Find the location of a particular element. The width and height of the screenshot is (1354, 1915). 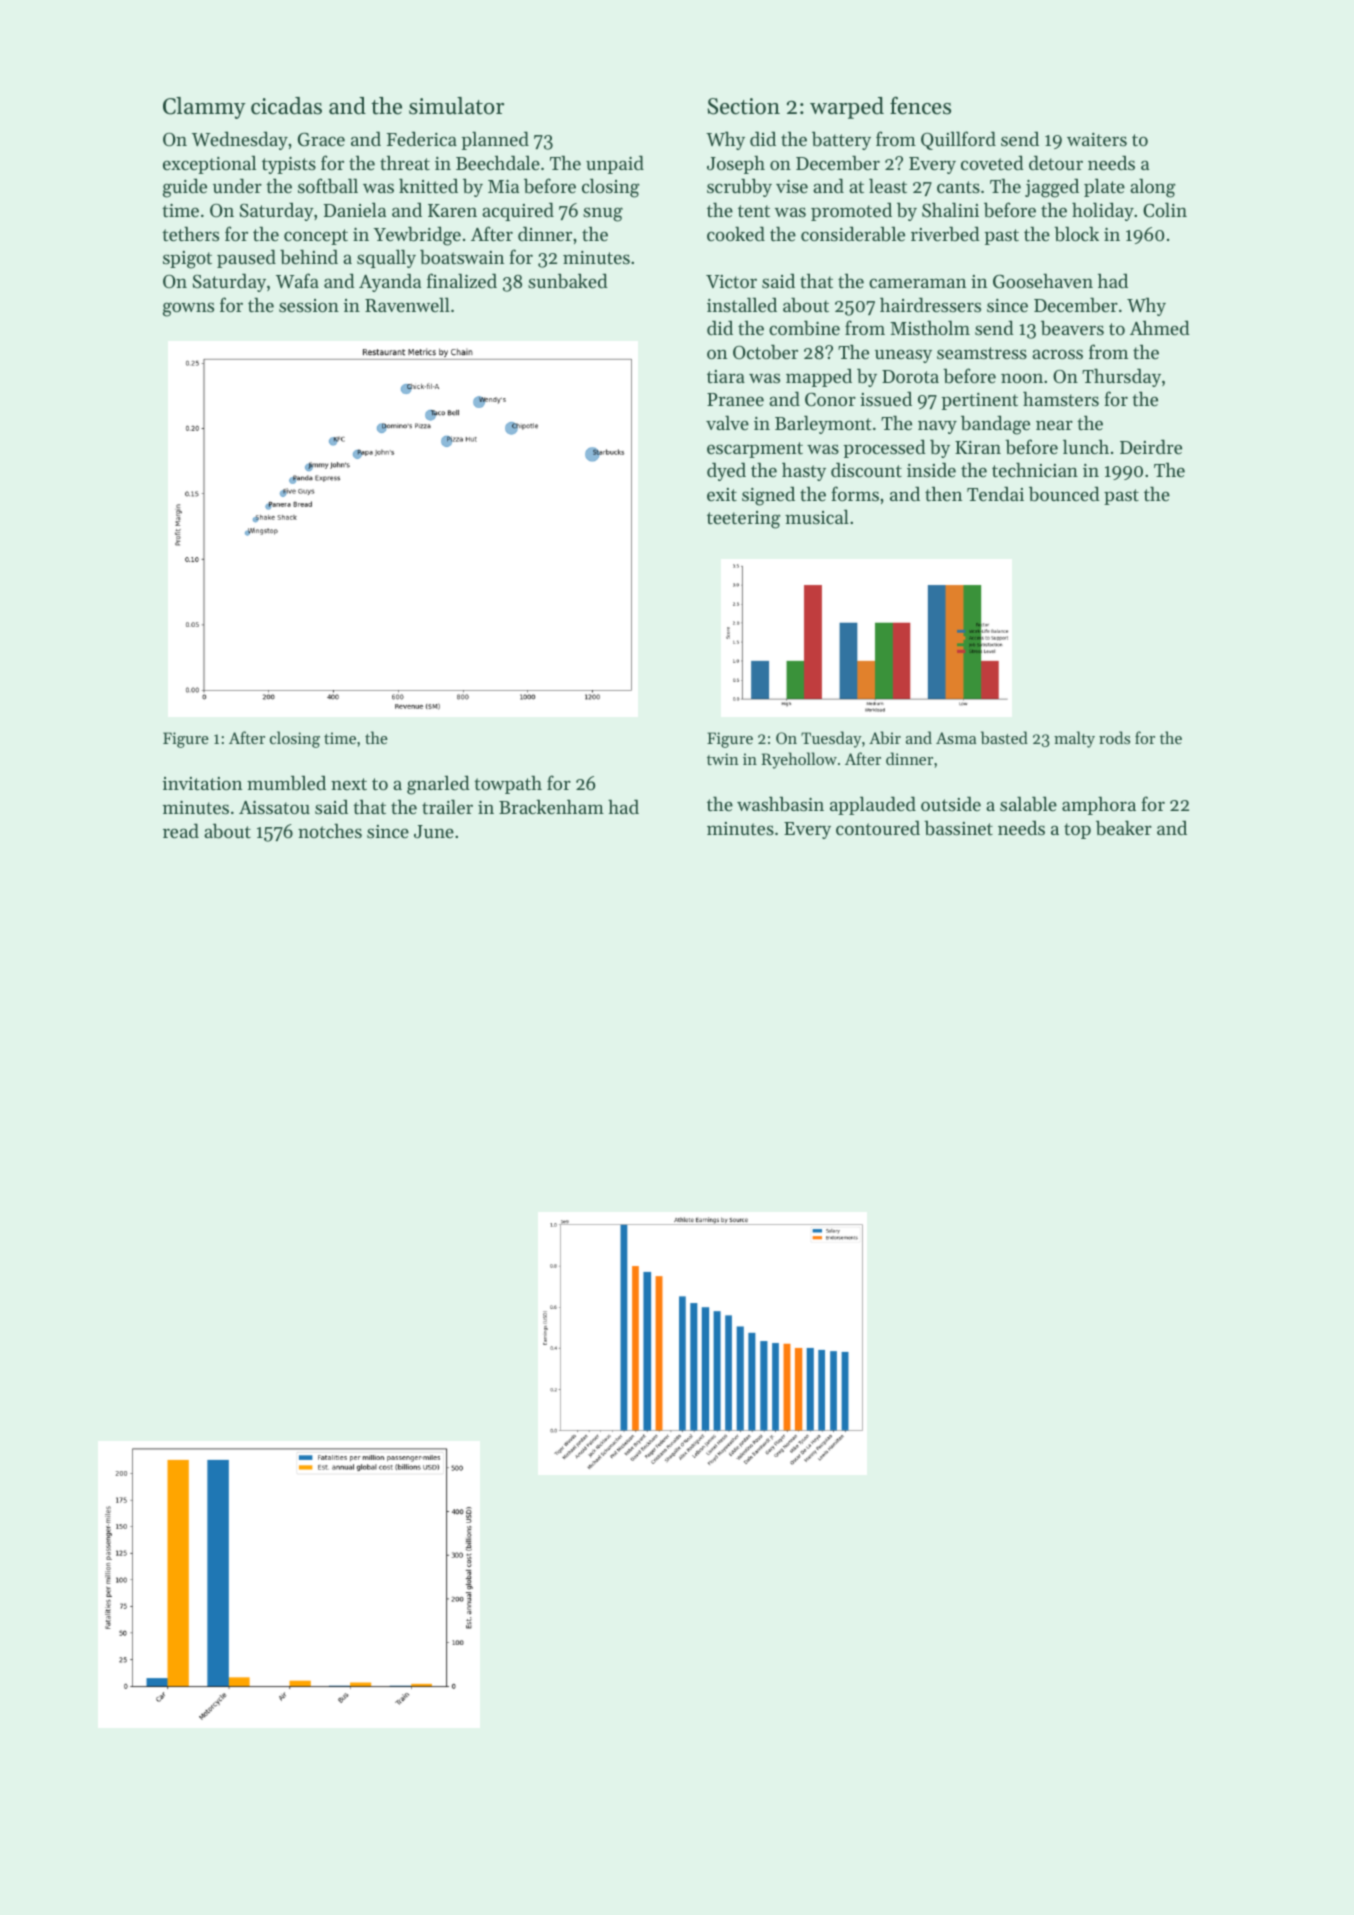

towpath is located at coordinates (508, 785).
